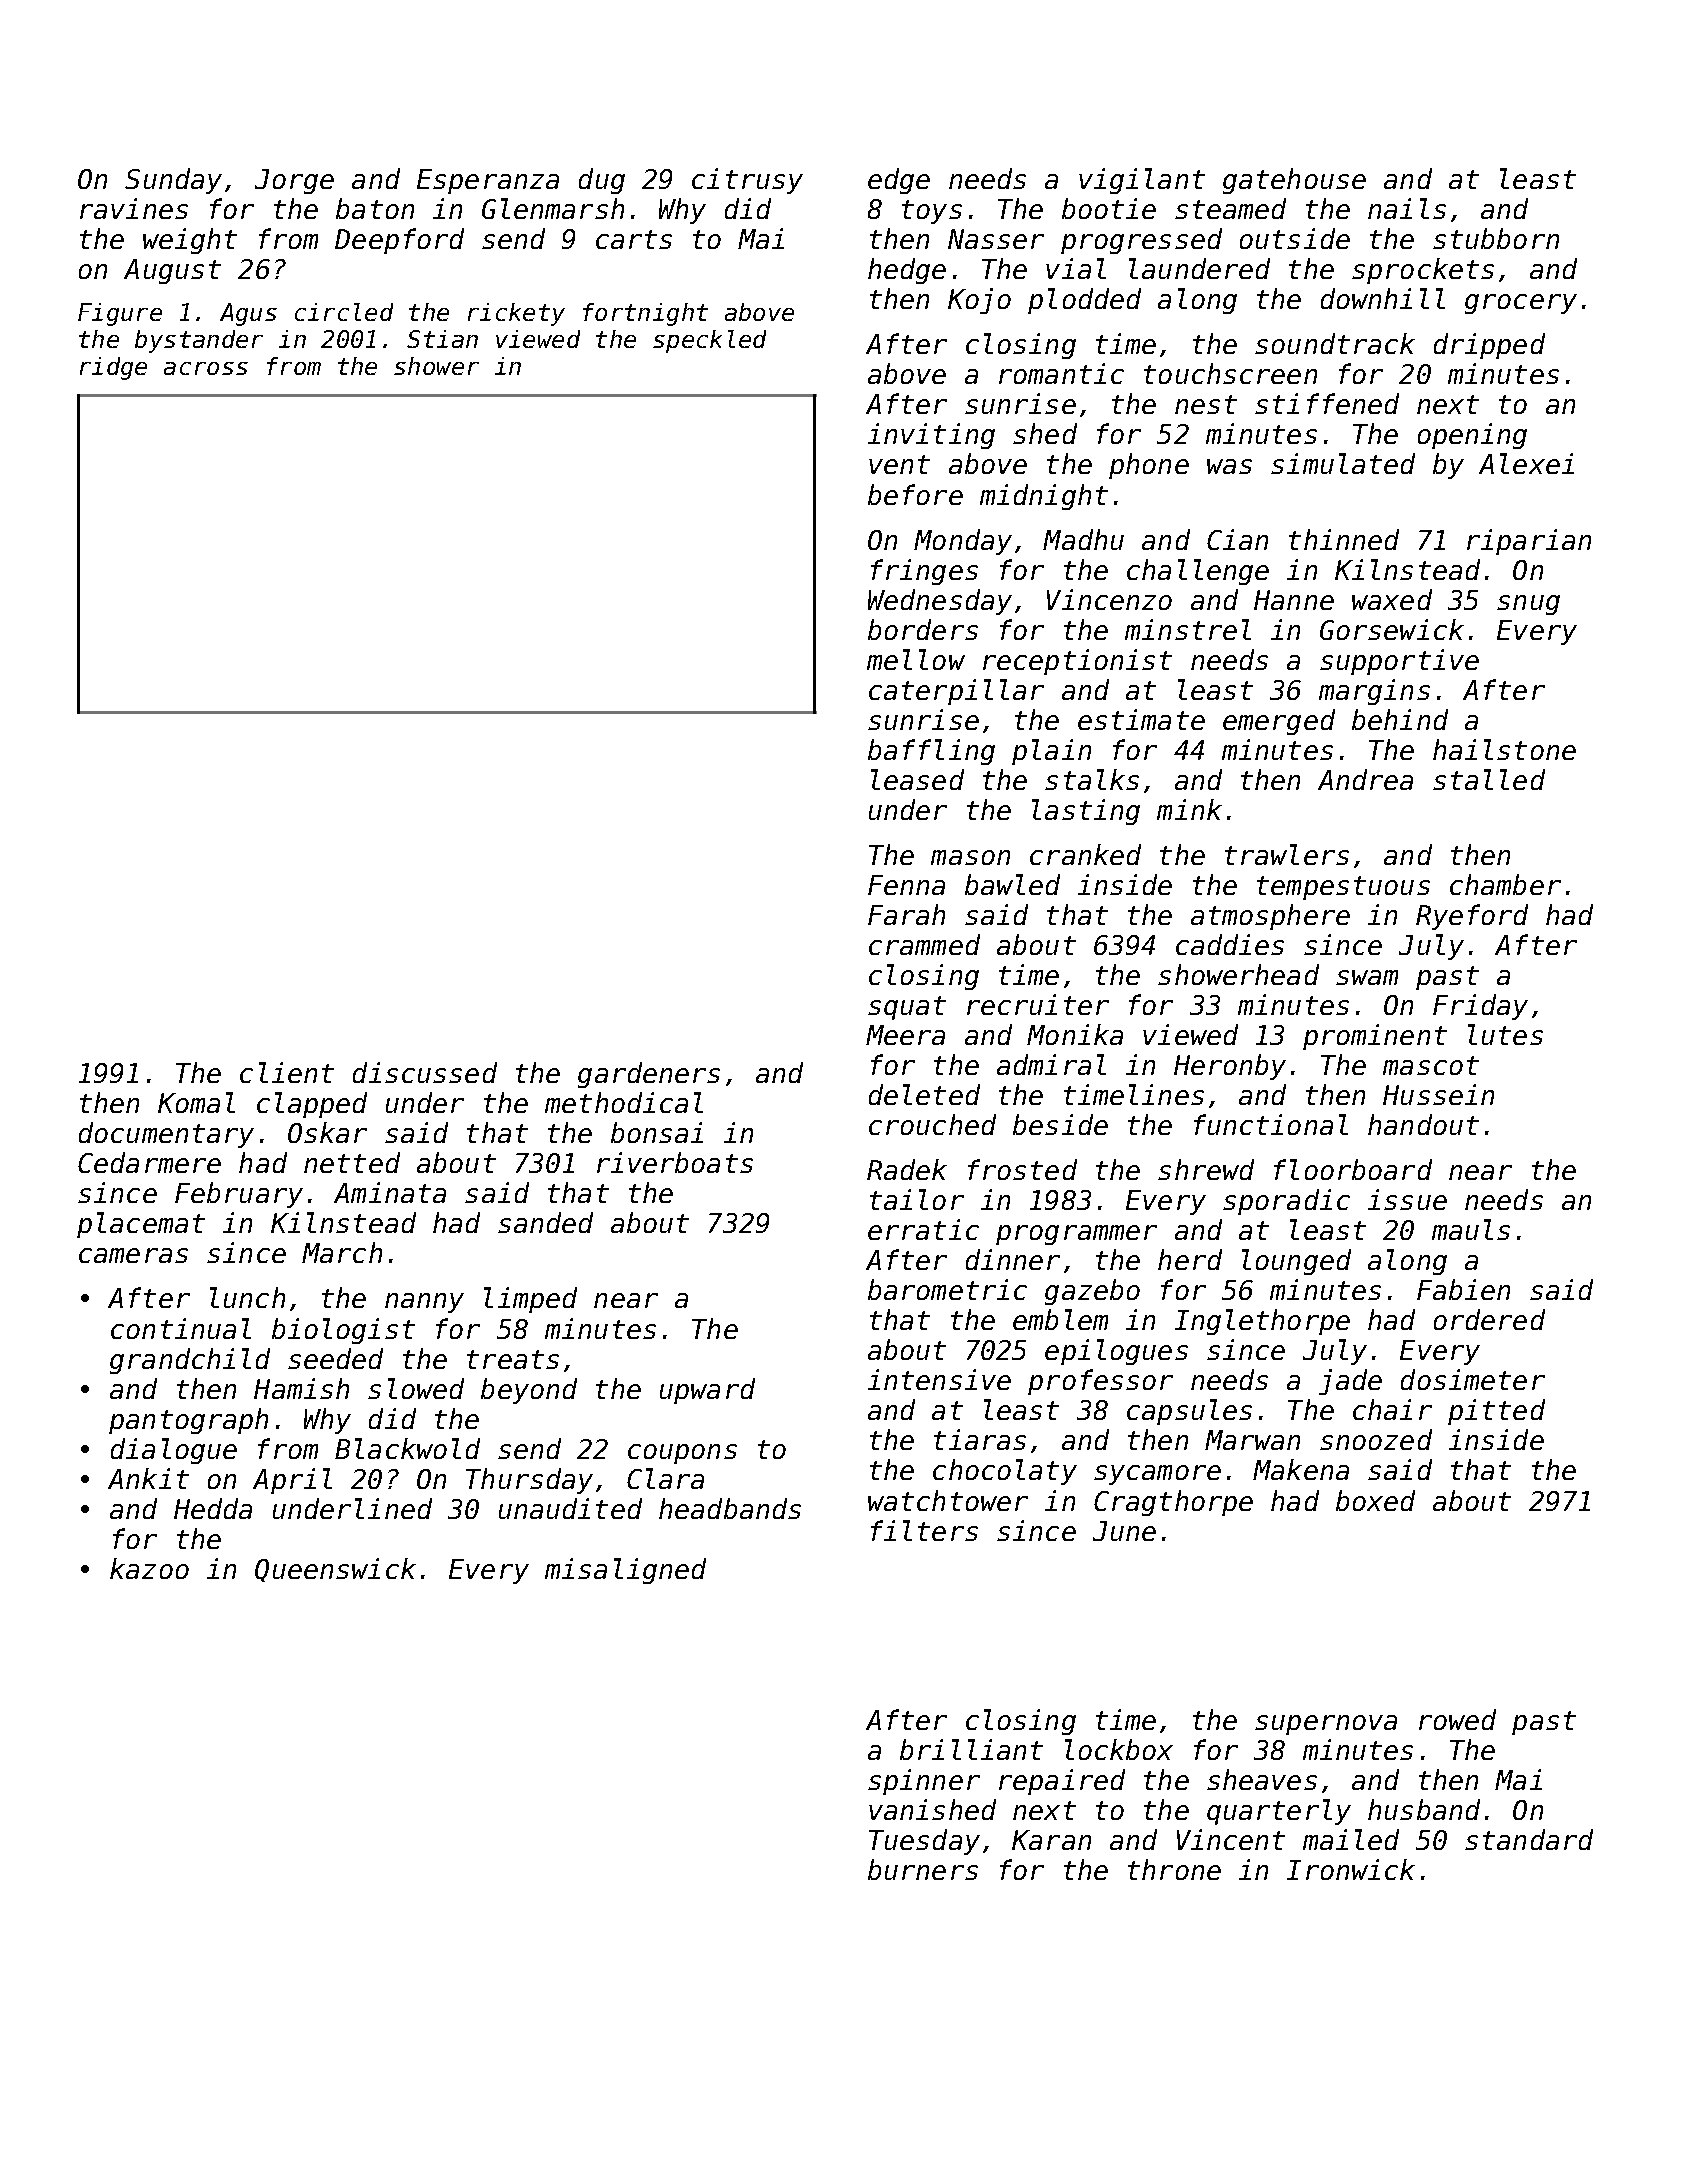  Describe the element at coordinates (173, 181) in the screenshot. I see `Sunday` at that location.
